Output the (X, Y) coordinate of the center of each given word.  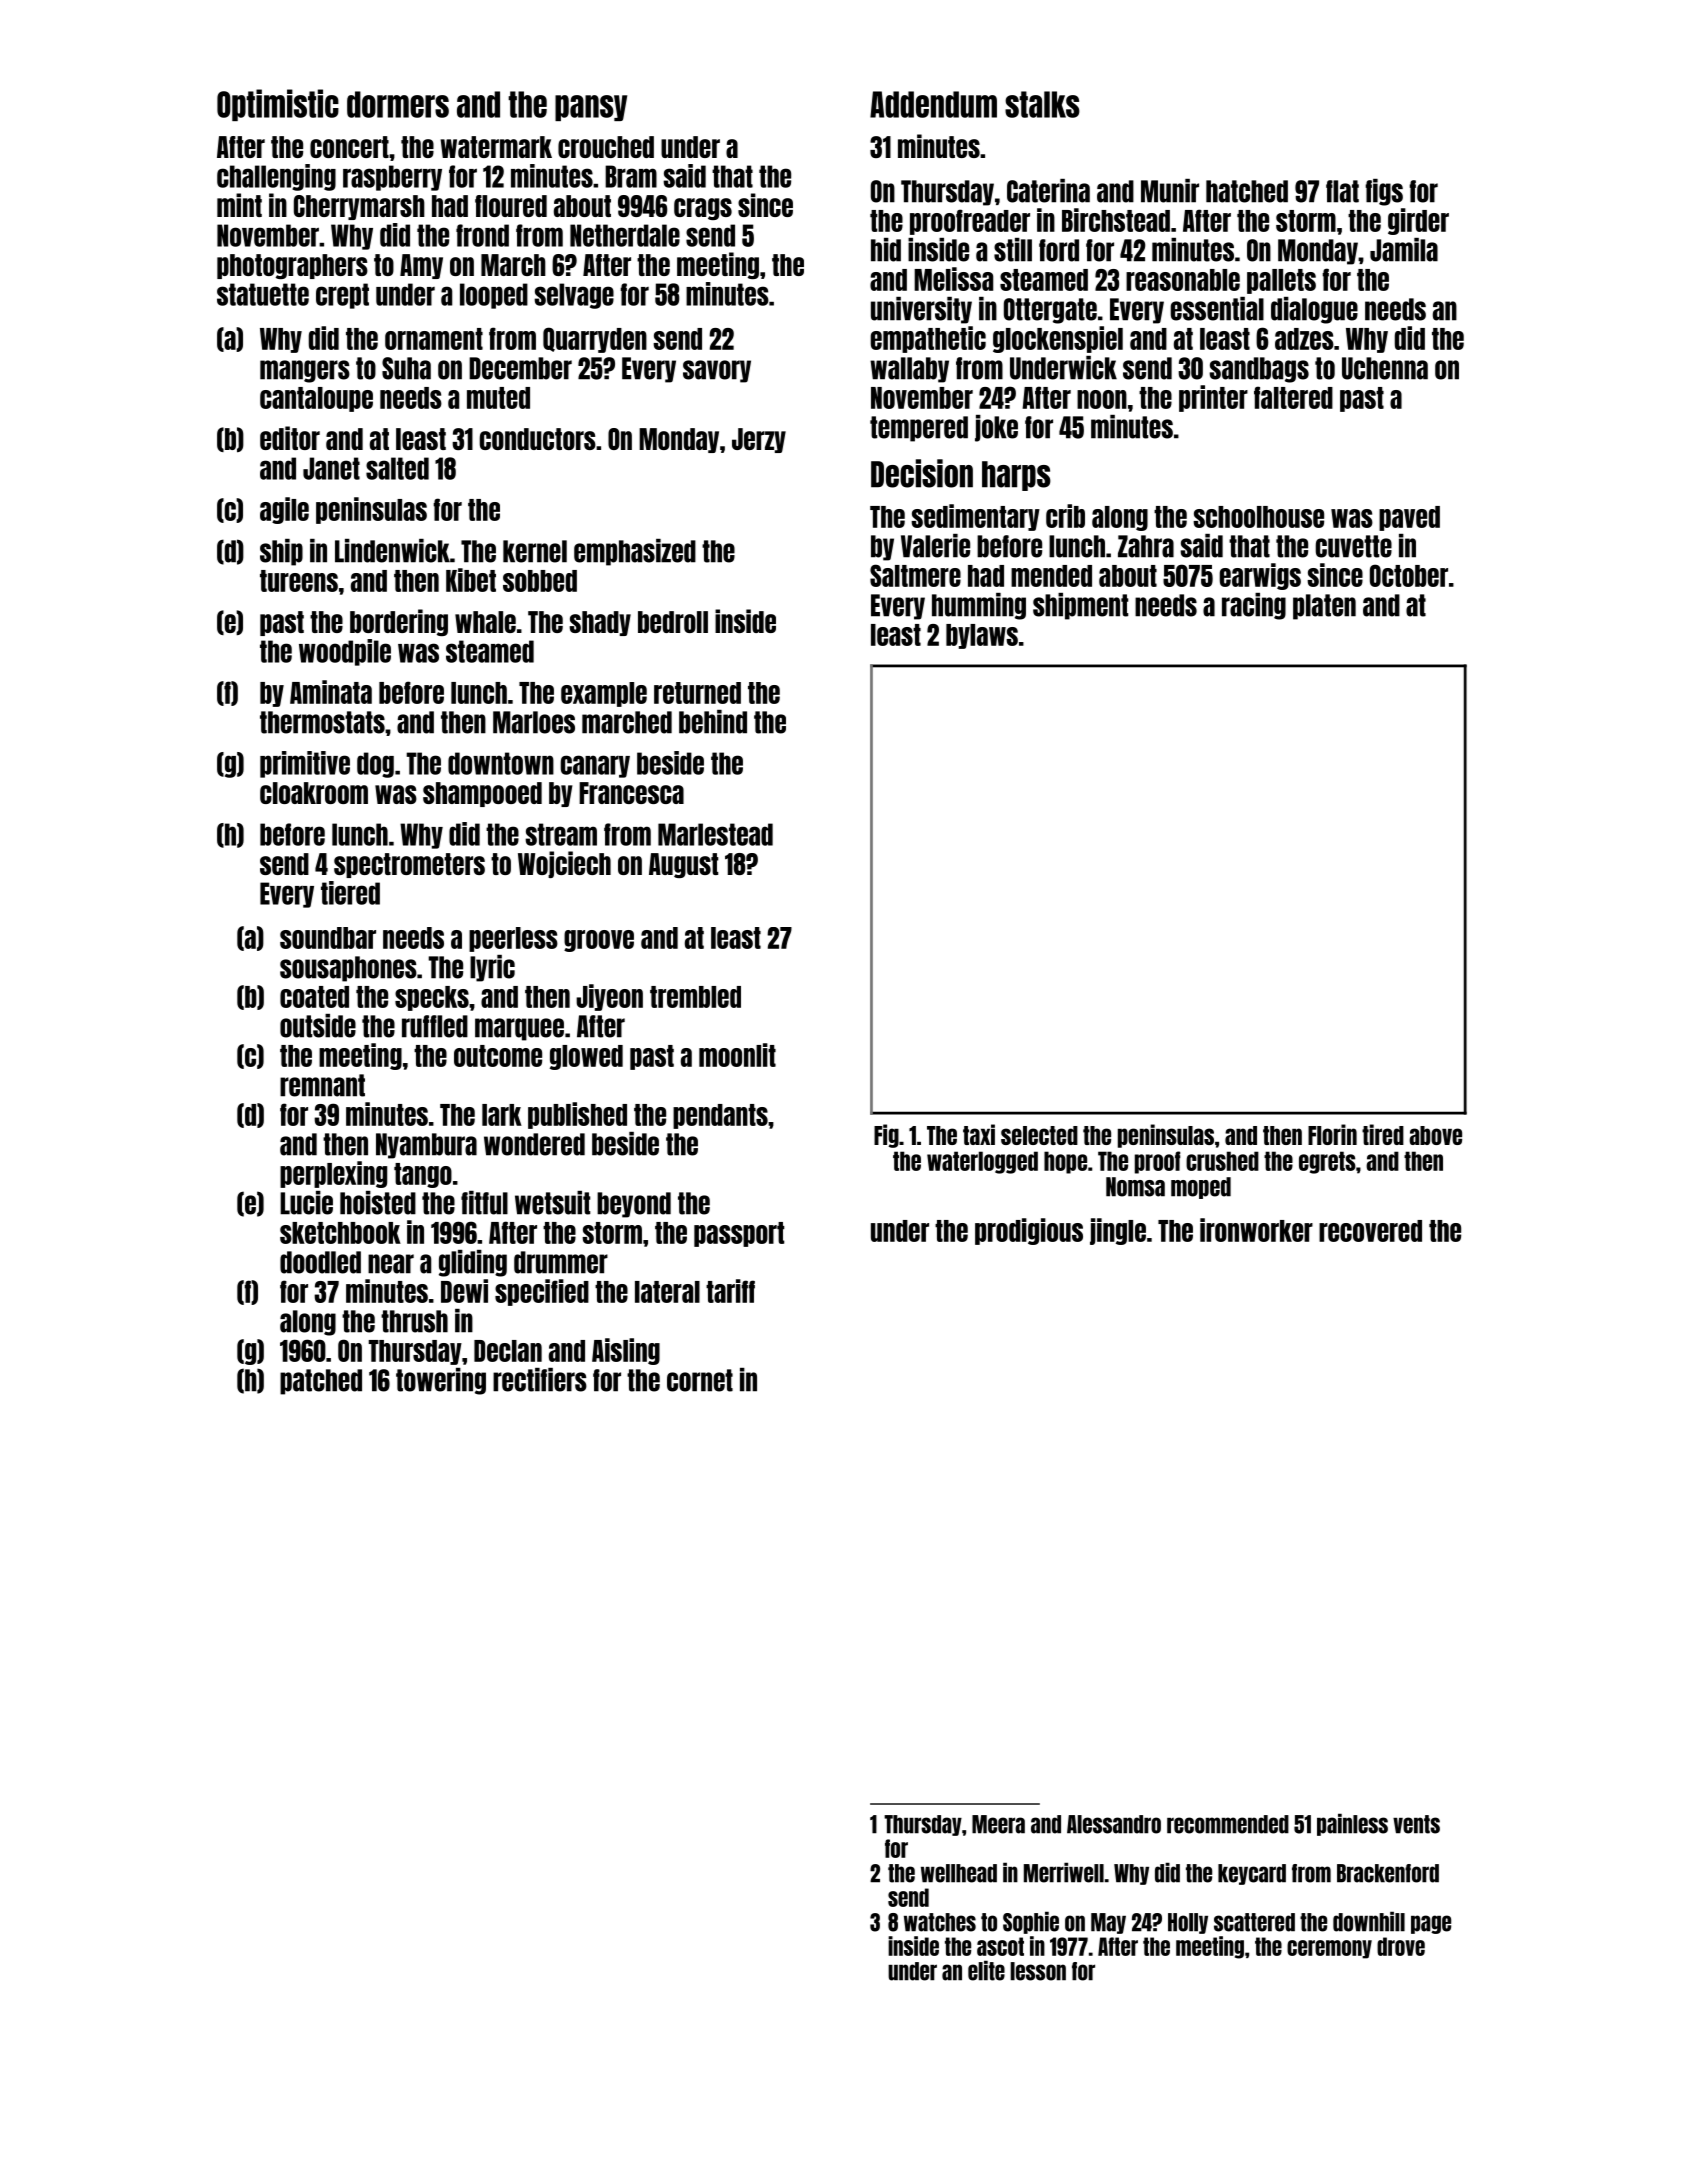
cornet (700, 1380)
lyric (492, 968)
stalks (1042, 104)
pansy (591, 108)
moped (1201, 1188)
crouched (606, 147)
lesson (1038, 1971)
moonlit (737, 1055)
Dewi (464, 1291)
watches (940, 1922)
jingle (1118, 1231)
